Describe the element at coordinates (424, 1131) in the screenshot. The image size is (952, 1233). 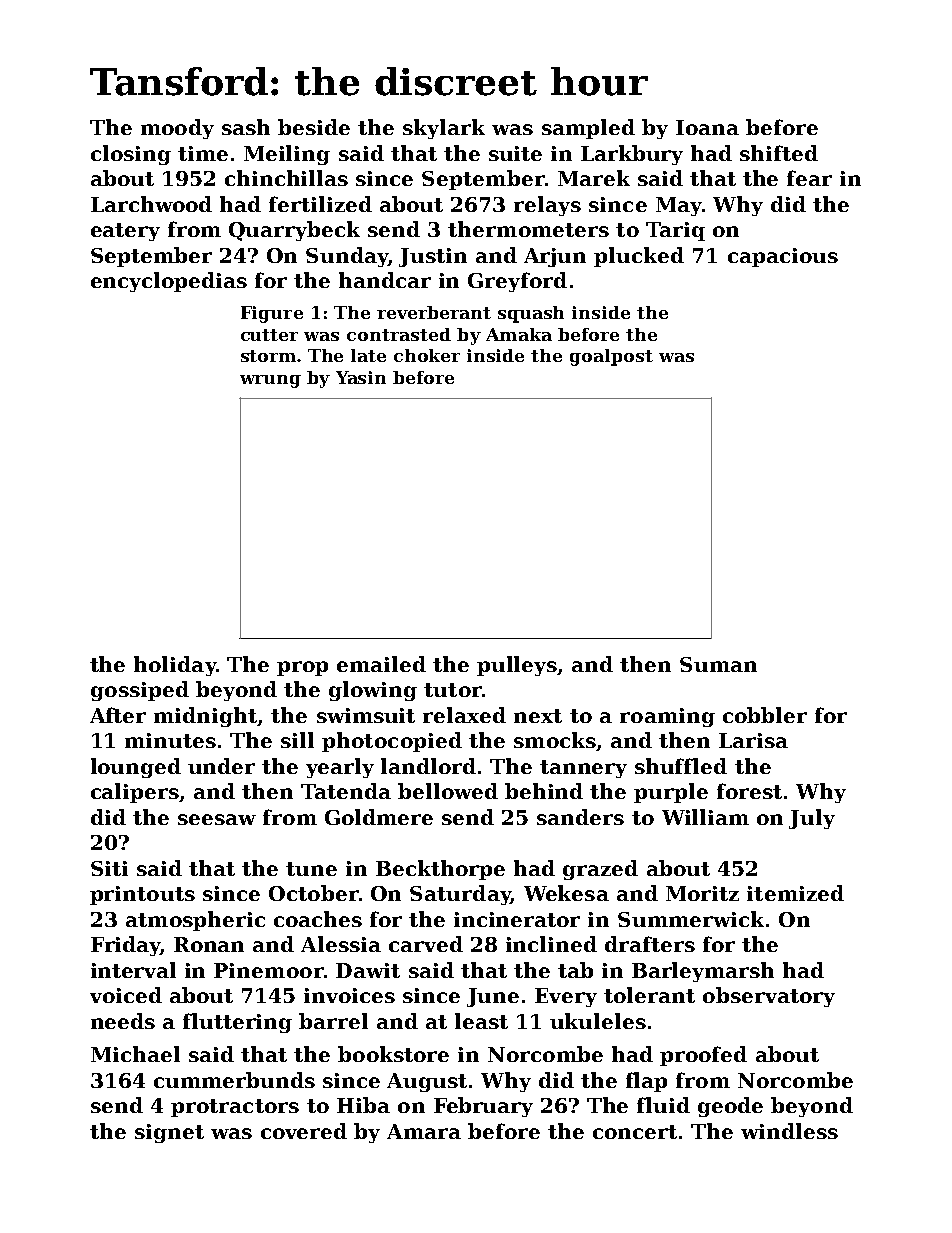
I see `Amara` at that location.
